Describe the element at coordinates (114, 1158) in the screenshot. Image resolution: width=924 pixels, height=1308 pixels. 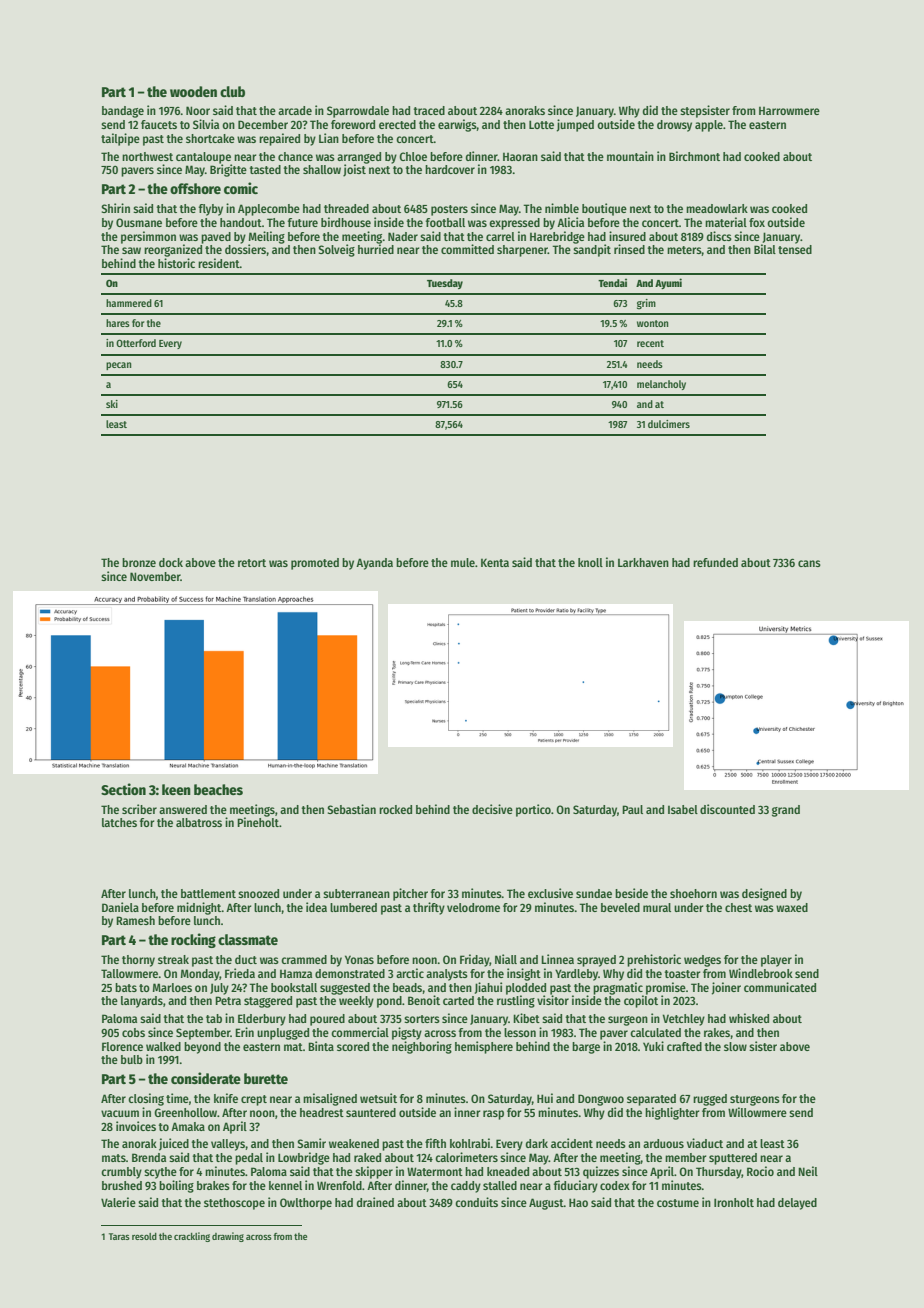
I see `mats` at that location.
